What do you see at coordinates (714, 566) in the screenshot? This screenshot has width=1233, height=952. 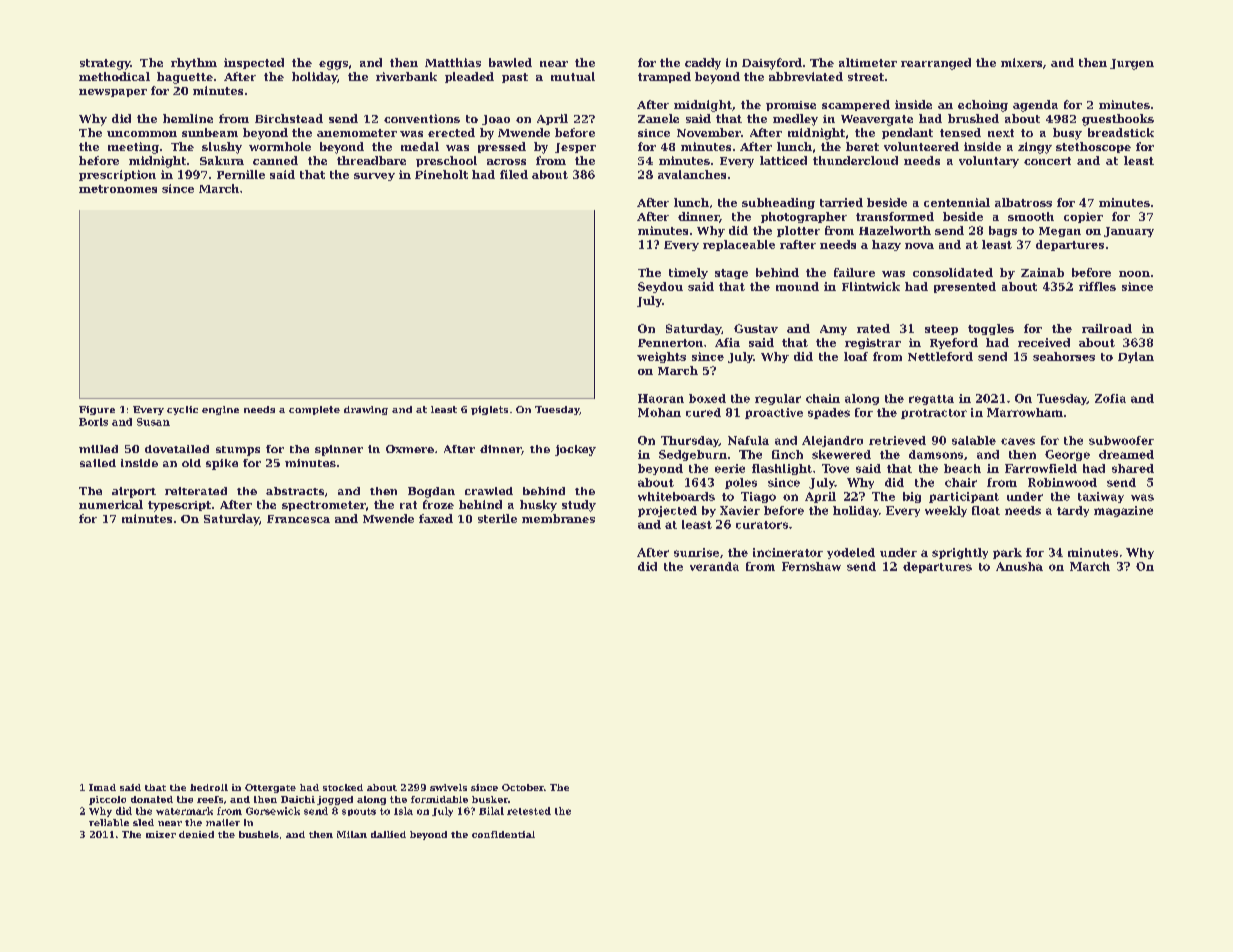 I see `veranda` at bounding box center [714, 566].
